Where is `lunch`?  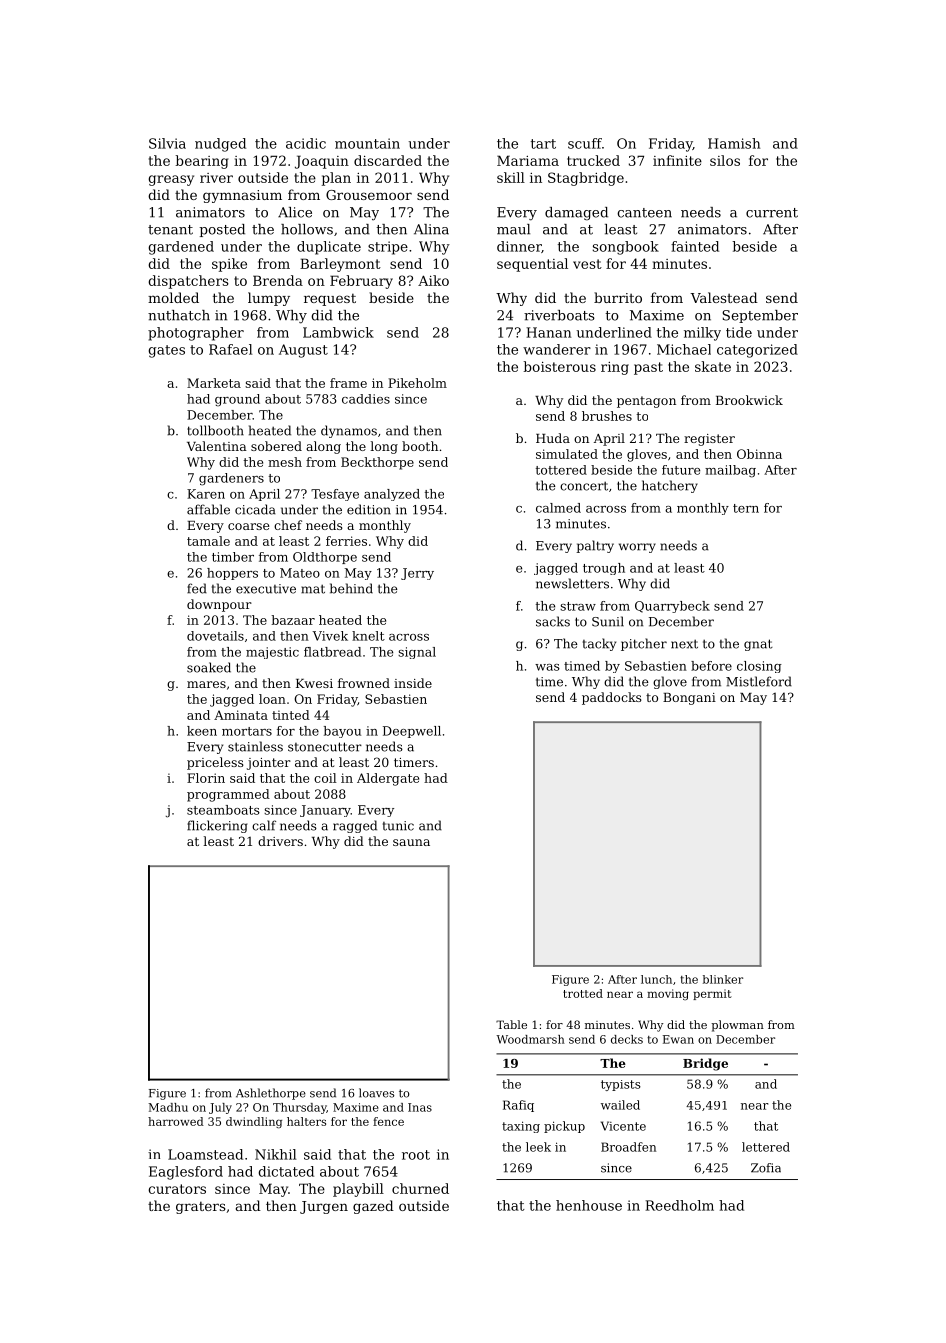
lunch is located at coordinates (656, 979).
